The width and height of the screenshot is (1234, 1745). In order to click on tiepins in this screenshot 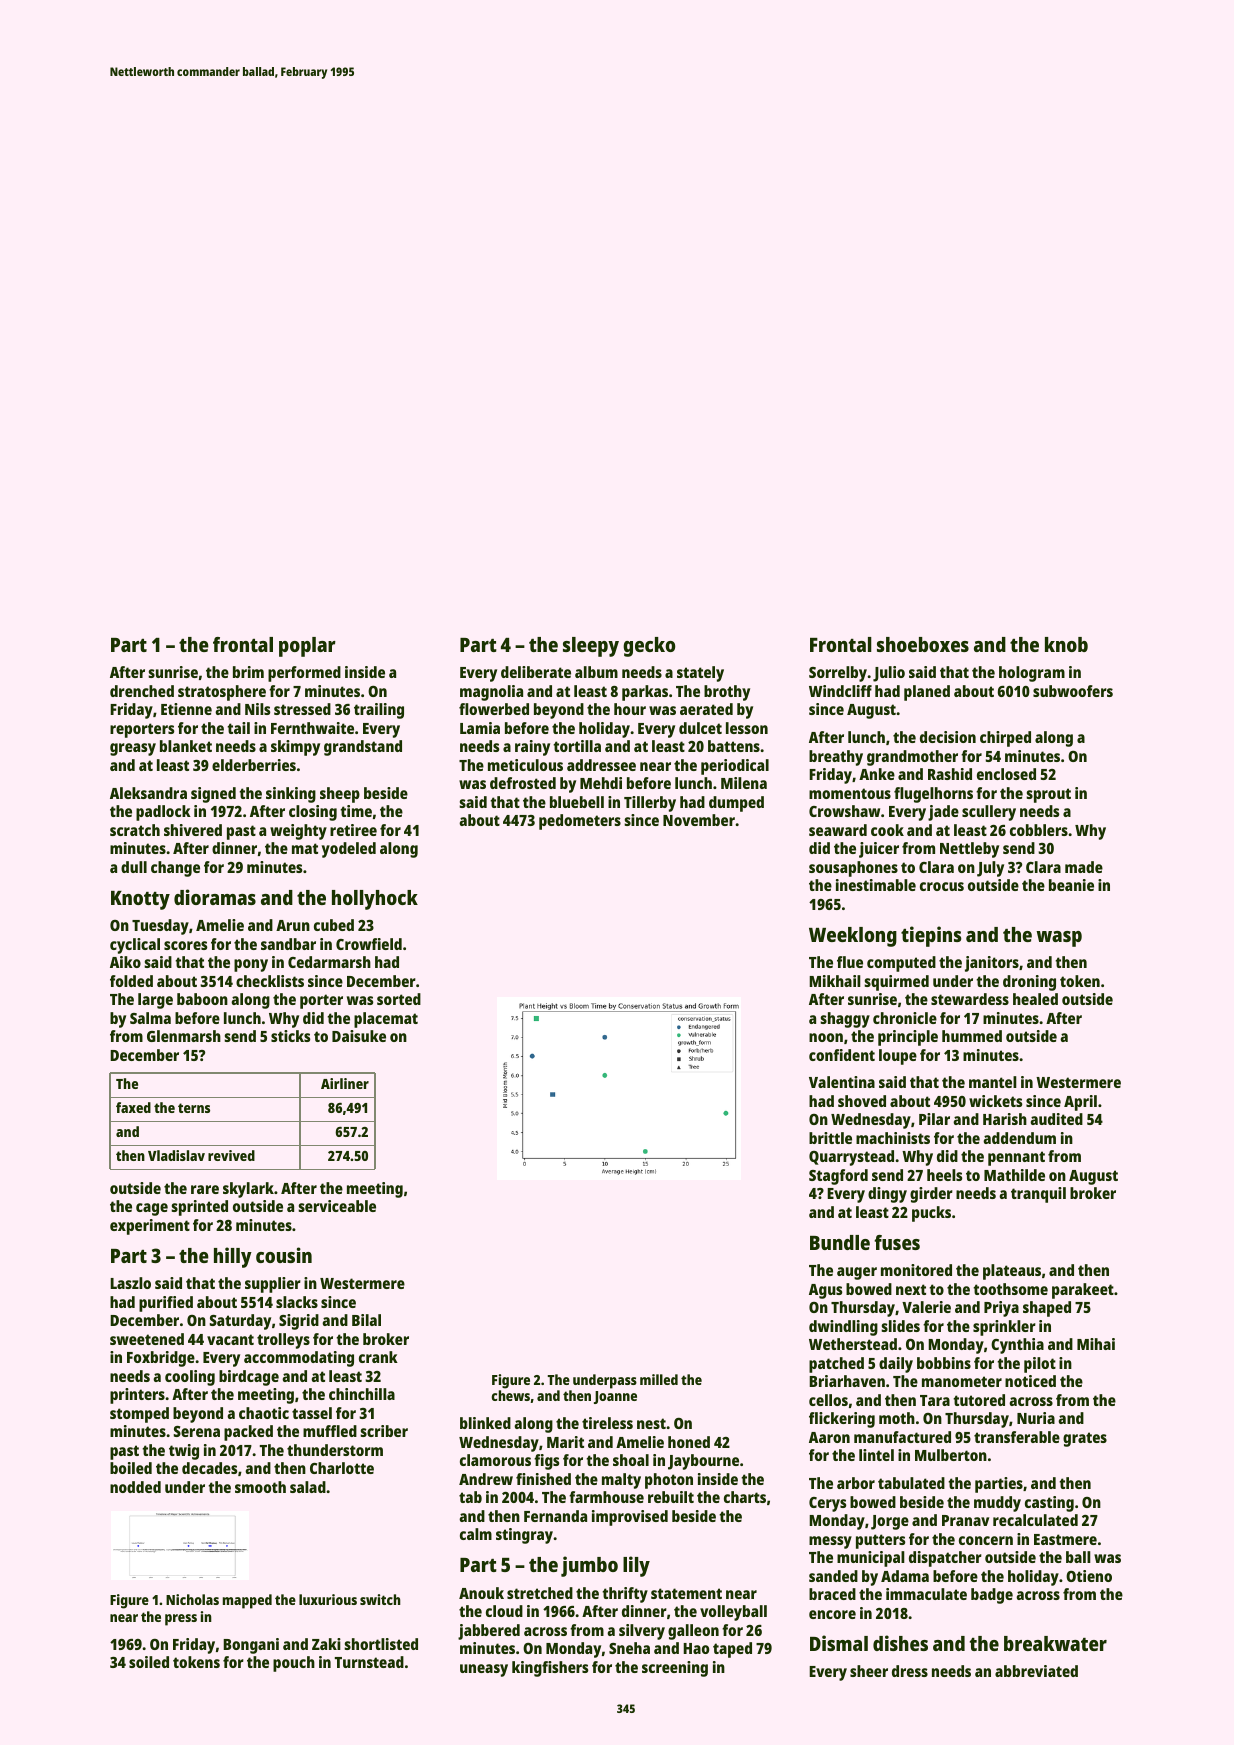, I will do `click(931, 936)`.
